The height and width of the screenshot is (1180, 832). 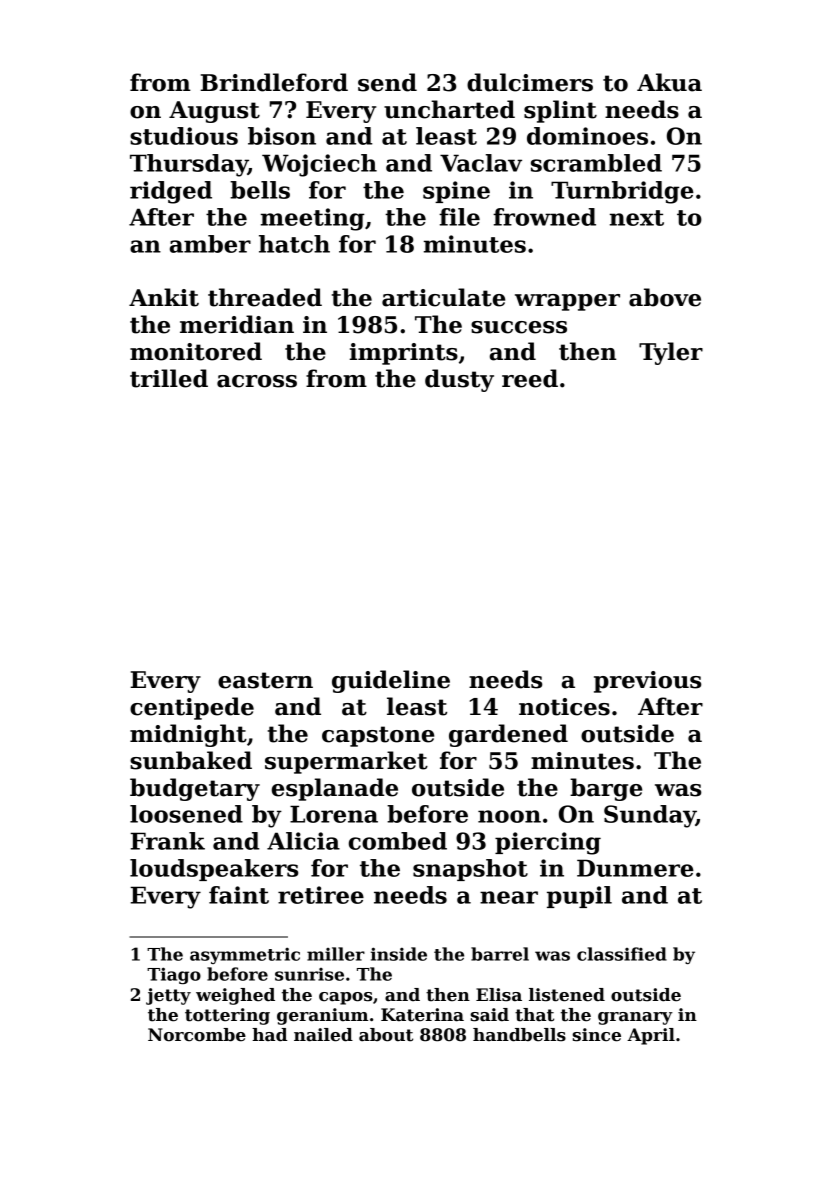 I want to click on sunbaked, so click(x=191, y=760).
